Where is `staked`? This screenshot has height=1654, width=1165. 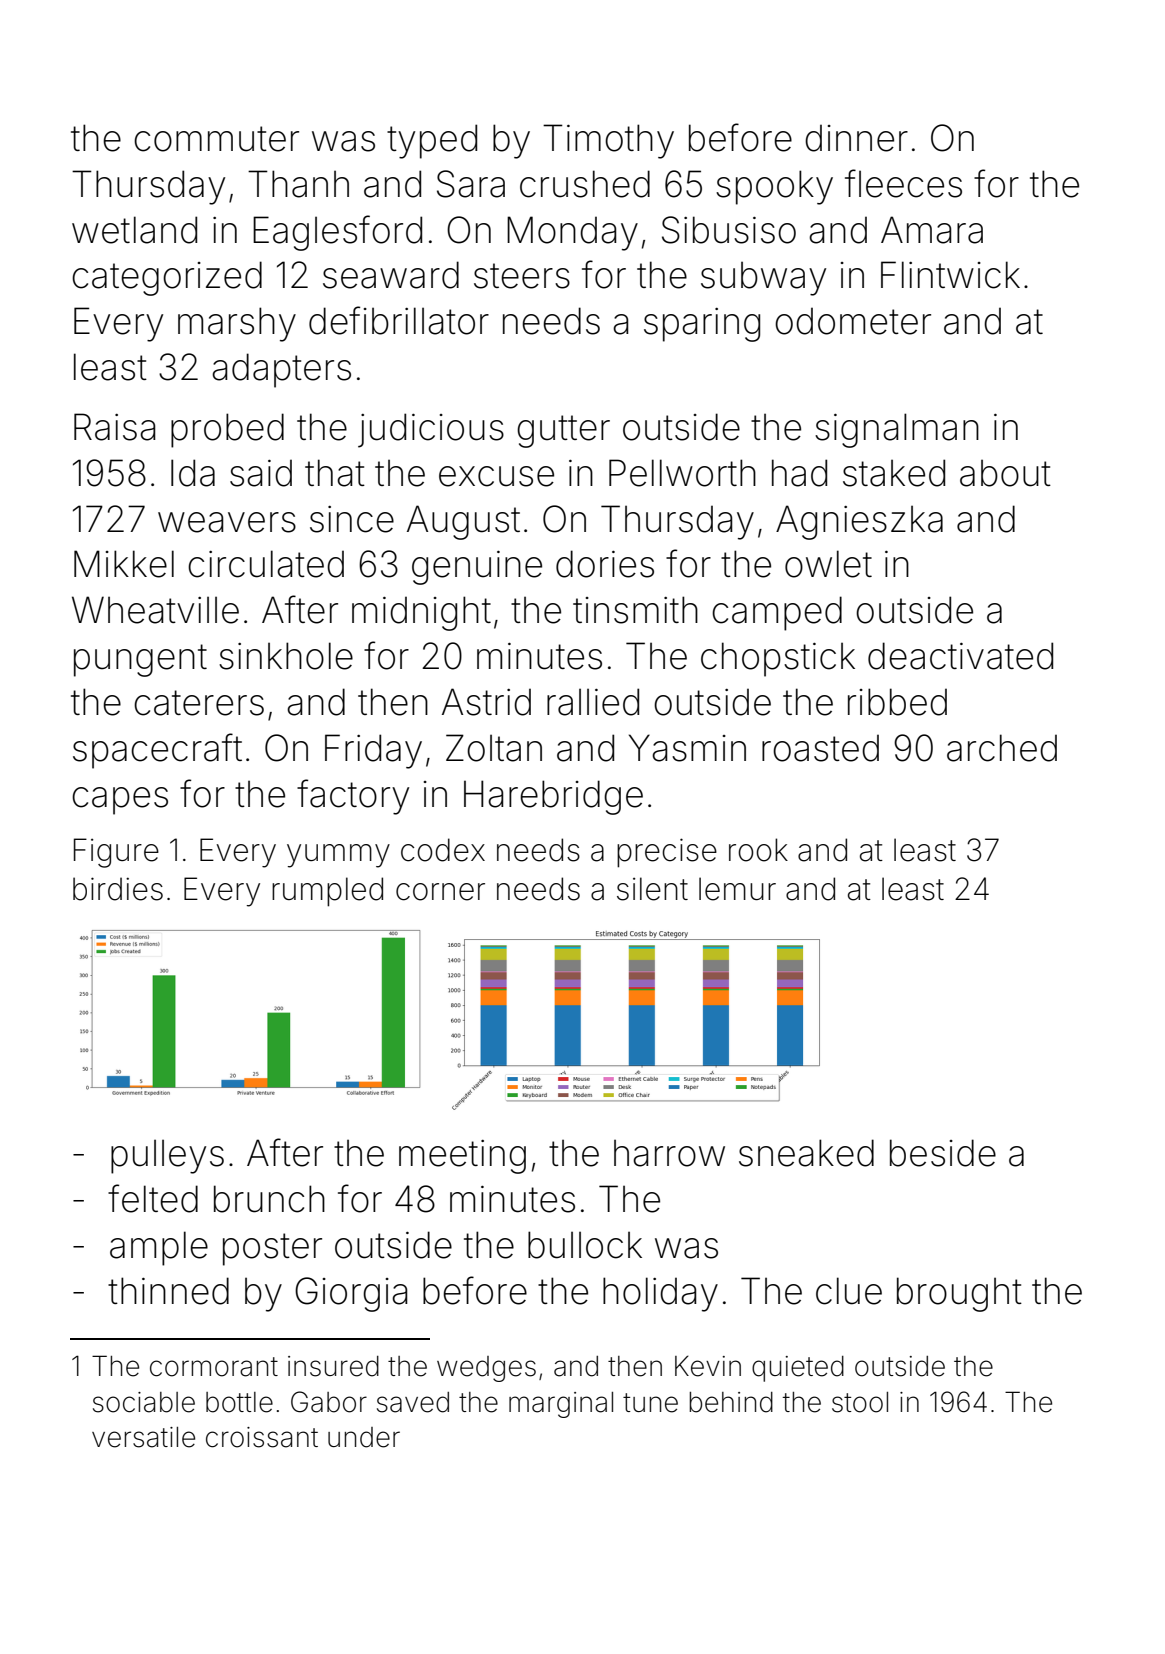
staked is located at coordinates (894, 473).
